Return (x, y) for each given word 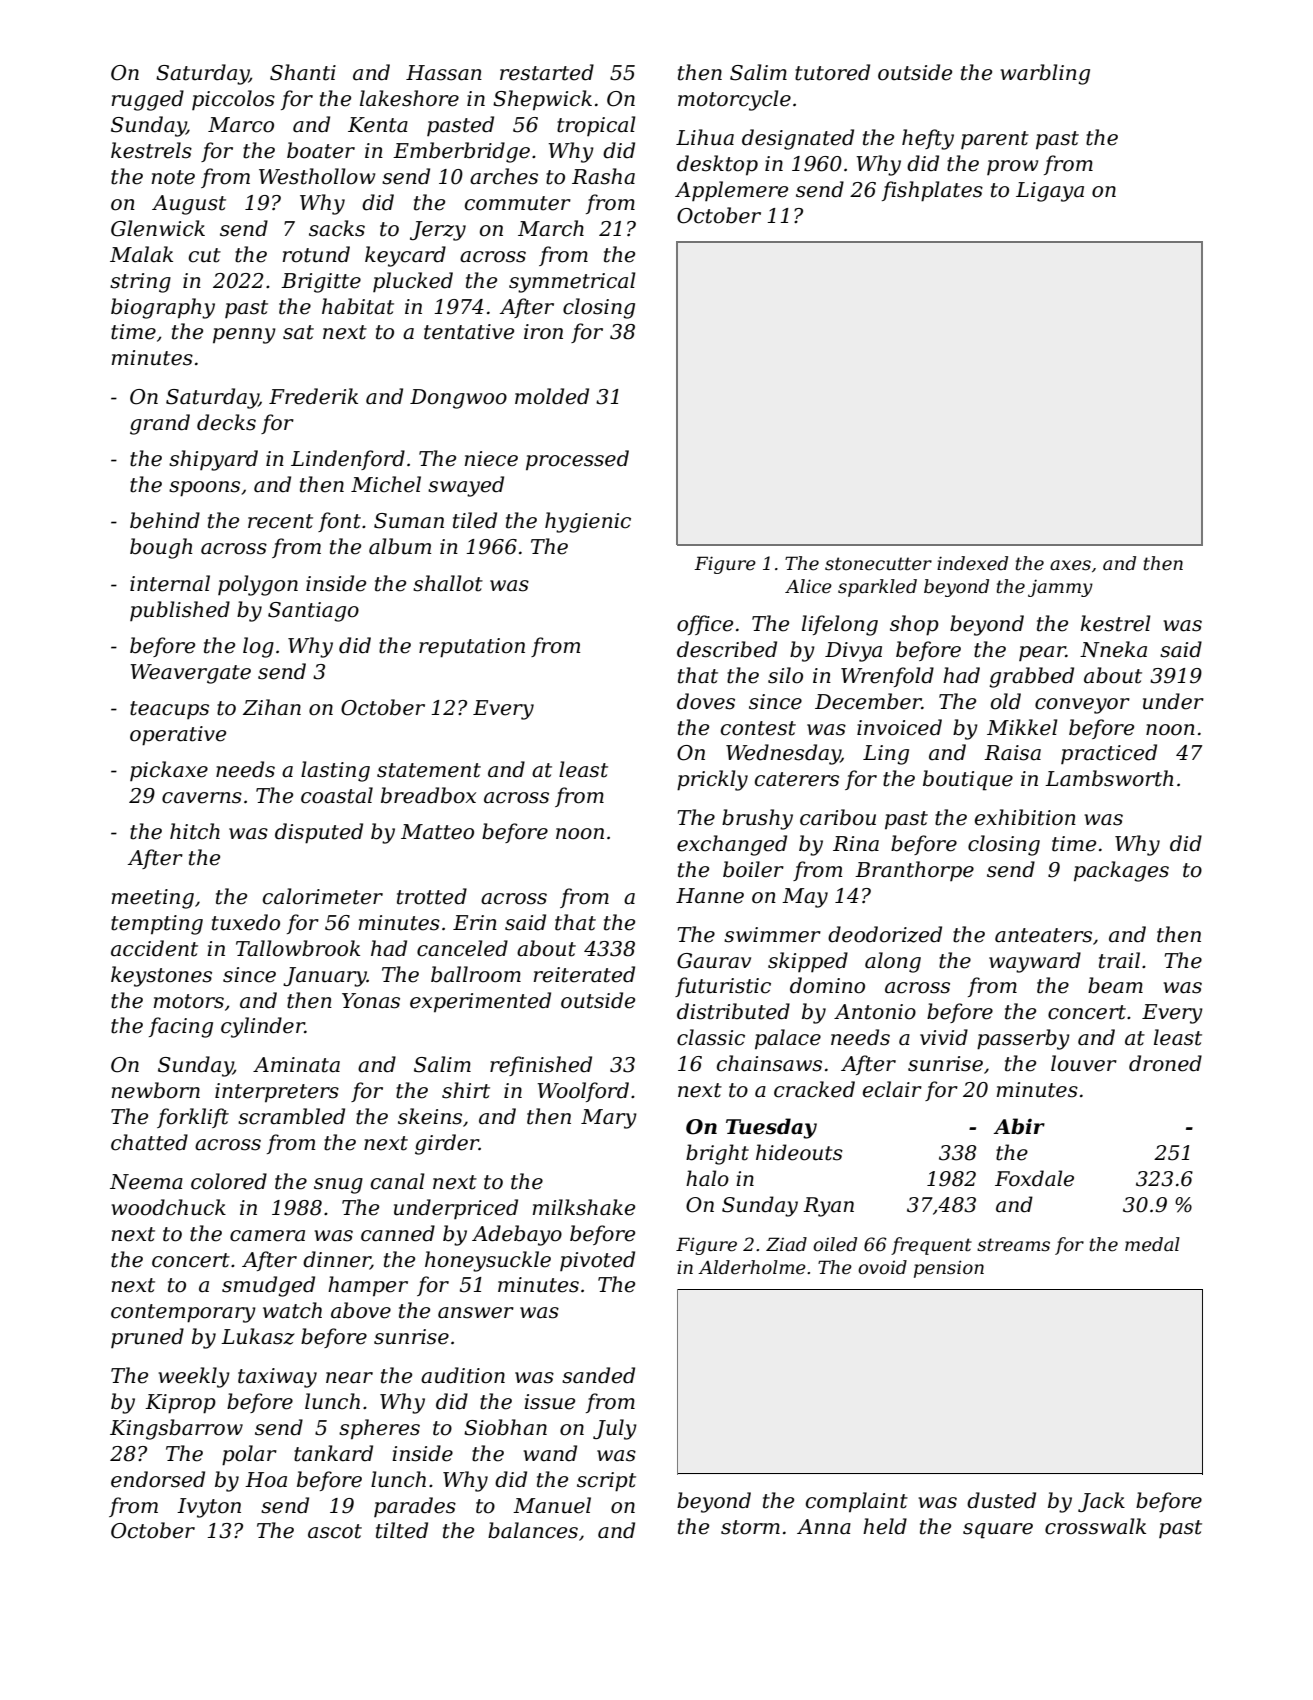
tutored (832, 72)
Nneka (1113, 649)
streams (1013, 1245)
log (258, 647)
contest (758, 728)
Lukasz (258, 1336)
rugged (148, 100)
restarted (547, 72)
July (615, 1429)
